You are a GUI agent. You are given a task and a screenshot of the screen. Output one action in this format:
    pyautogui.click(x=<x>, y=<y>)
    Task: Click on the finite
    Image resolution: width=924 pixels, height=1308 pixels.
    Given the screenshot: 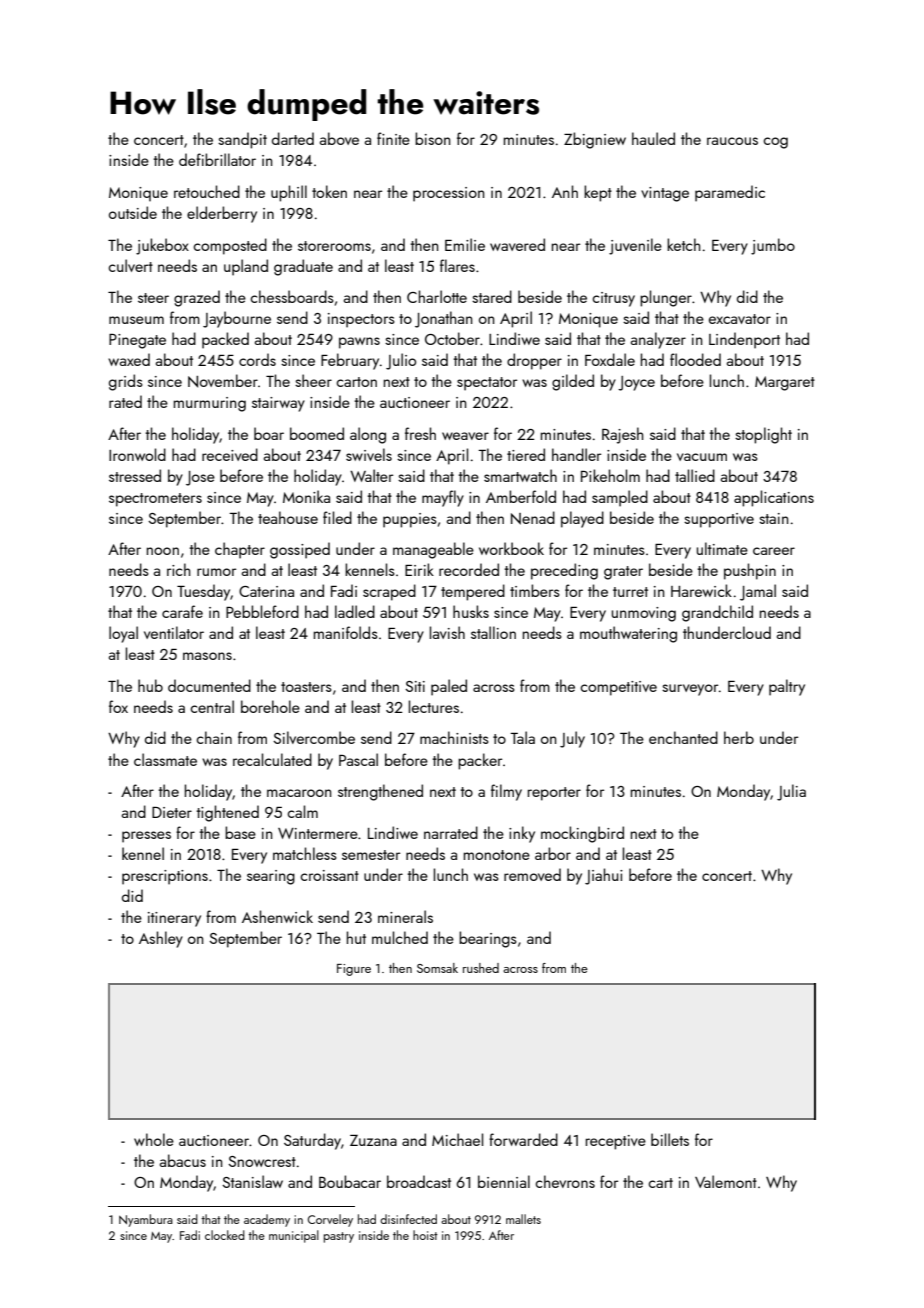 What is the action you would take?
    pyautogui.click(x=393, y=138)
